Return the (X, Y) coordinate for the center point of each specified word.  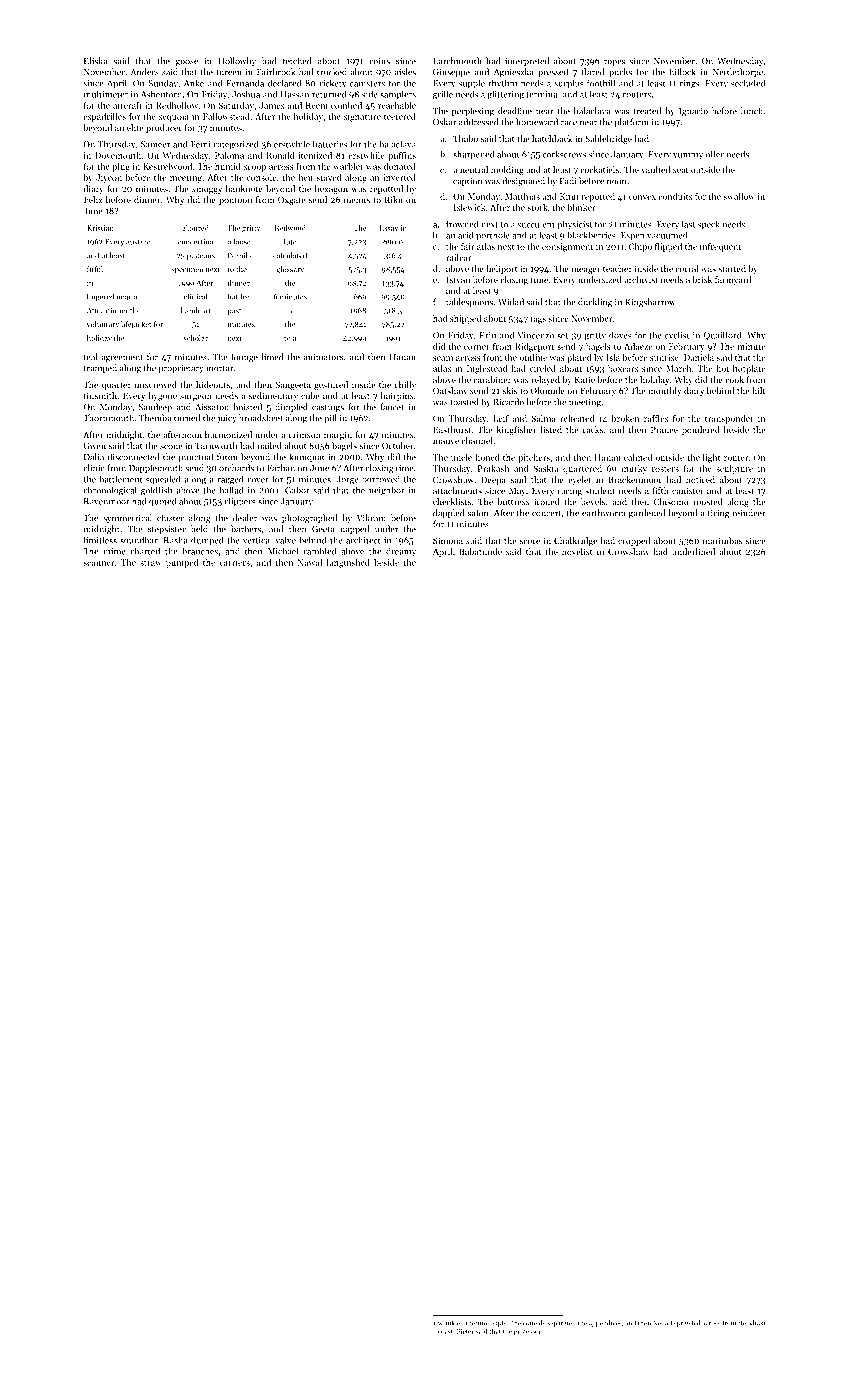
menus (357, 200)
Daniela (699, 357)
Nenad (662, 1323)
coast (445, 1332)
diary (93, 189)
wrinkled (451, 1323)
